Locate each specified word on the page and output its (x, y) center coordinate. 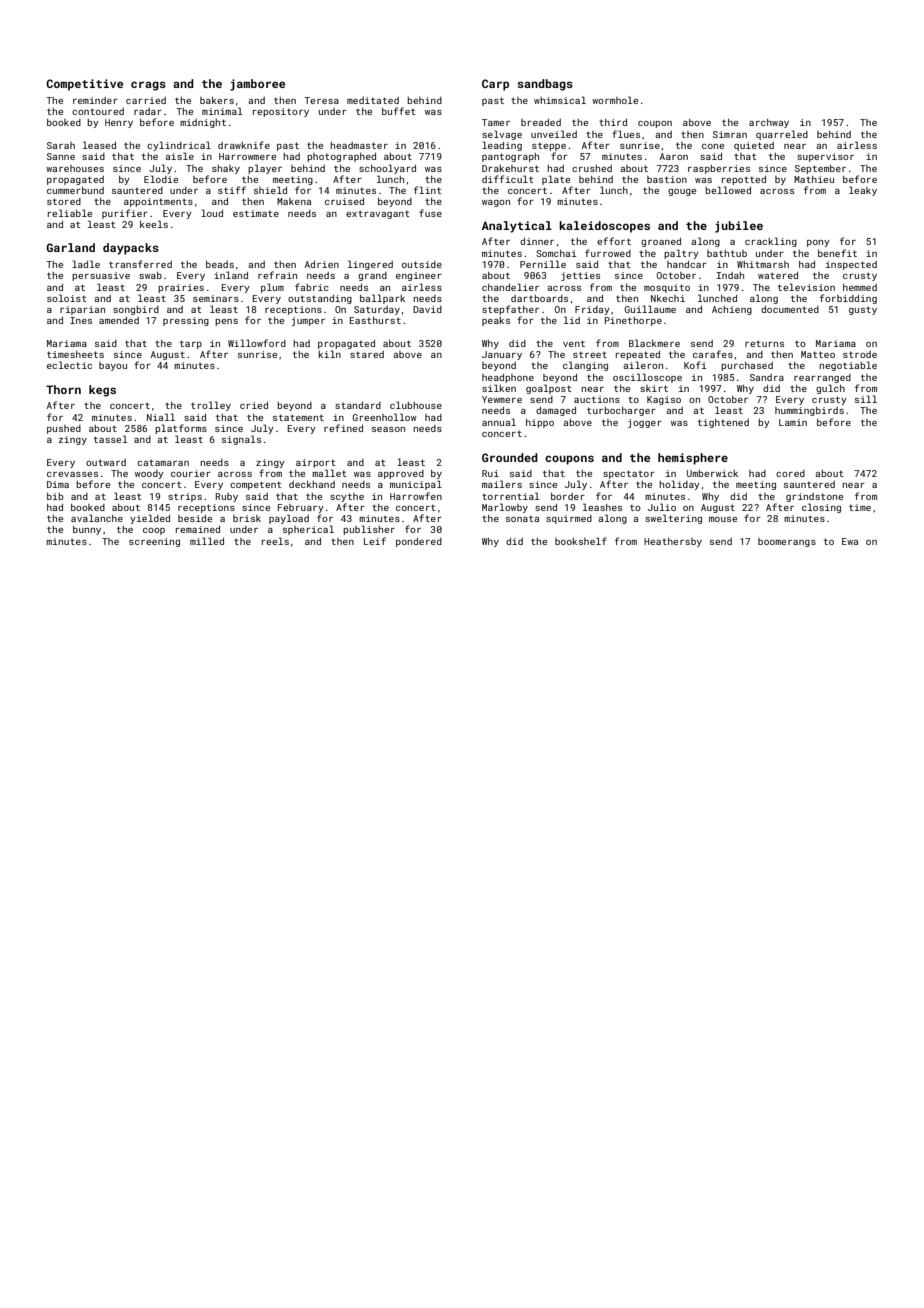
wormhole (615, 100)
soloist (67, 298)
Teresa (321, 100)
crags (148, 86)
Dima (58, 484)
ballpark (382, 299)
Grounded (510, 457)
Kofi (695, 365)
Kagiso (664, 400)
